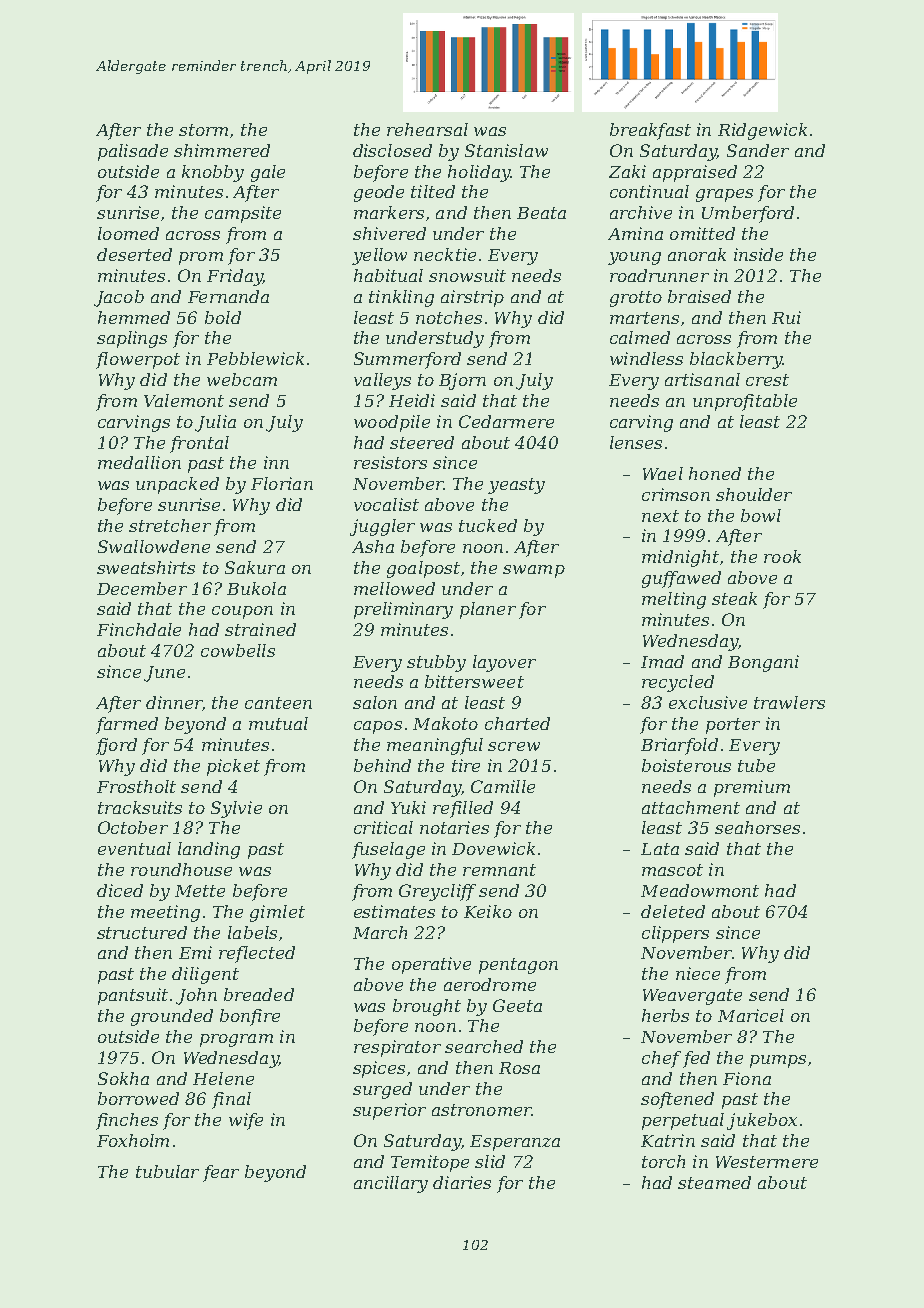 The width and height of the page is (924, 1308). I want to click on Rui, so click(786, 317).
